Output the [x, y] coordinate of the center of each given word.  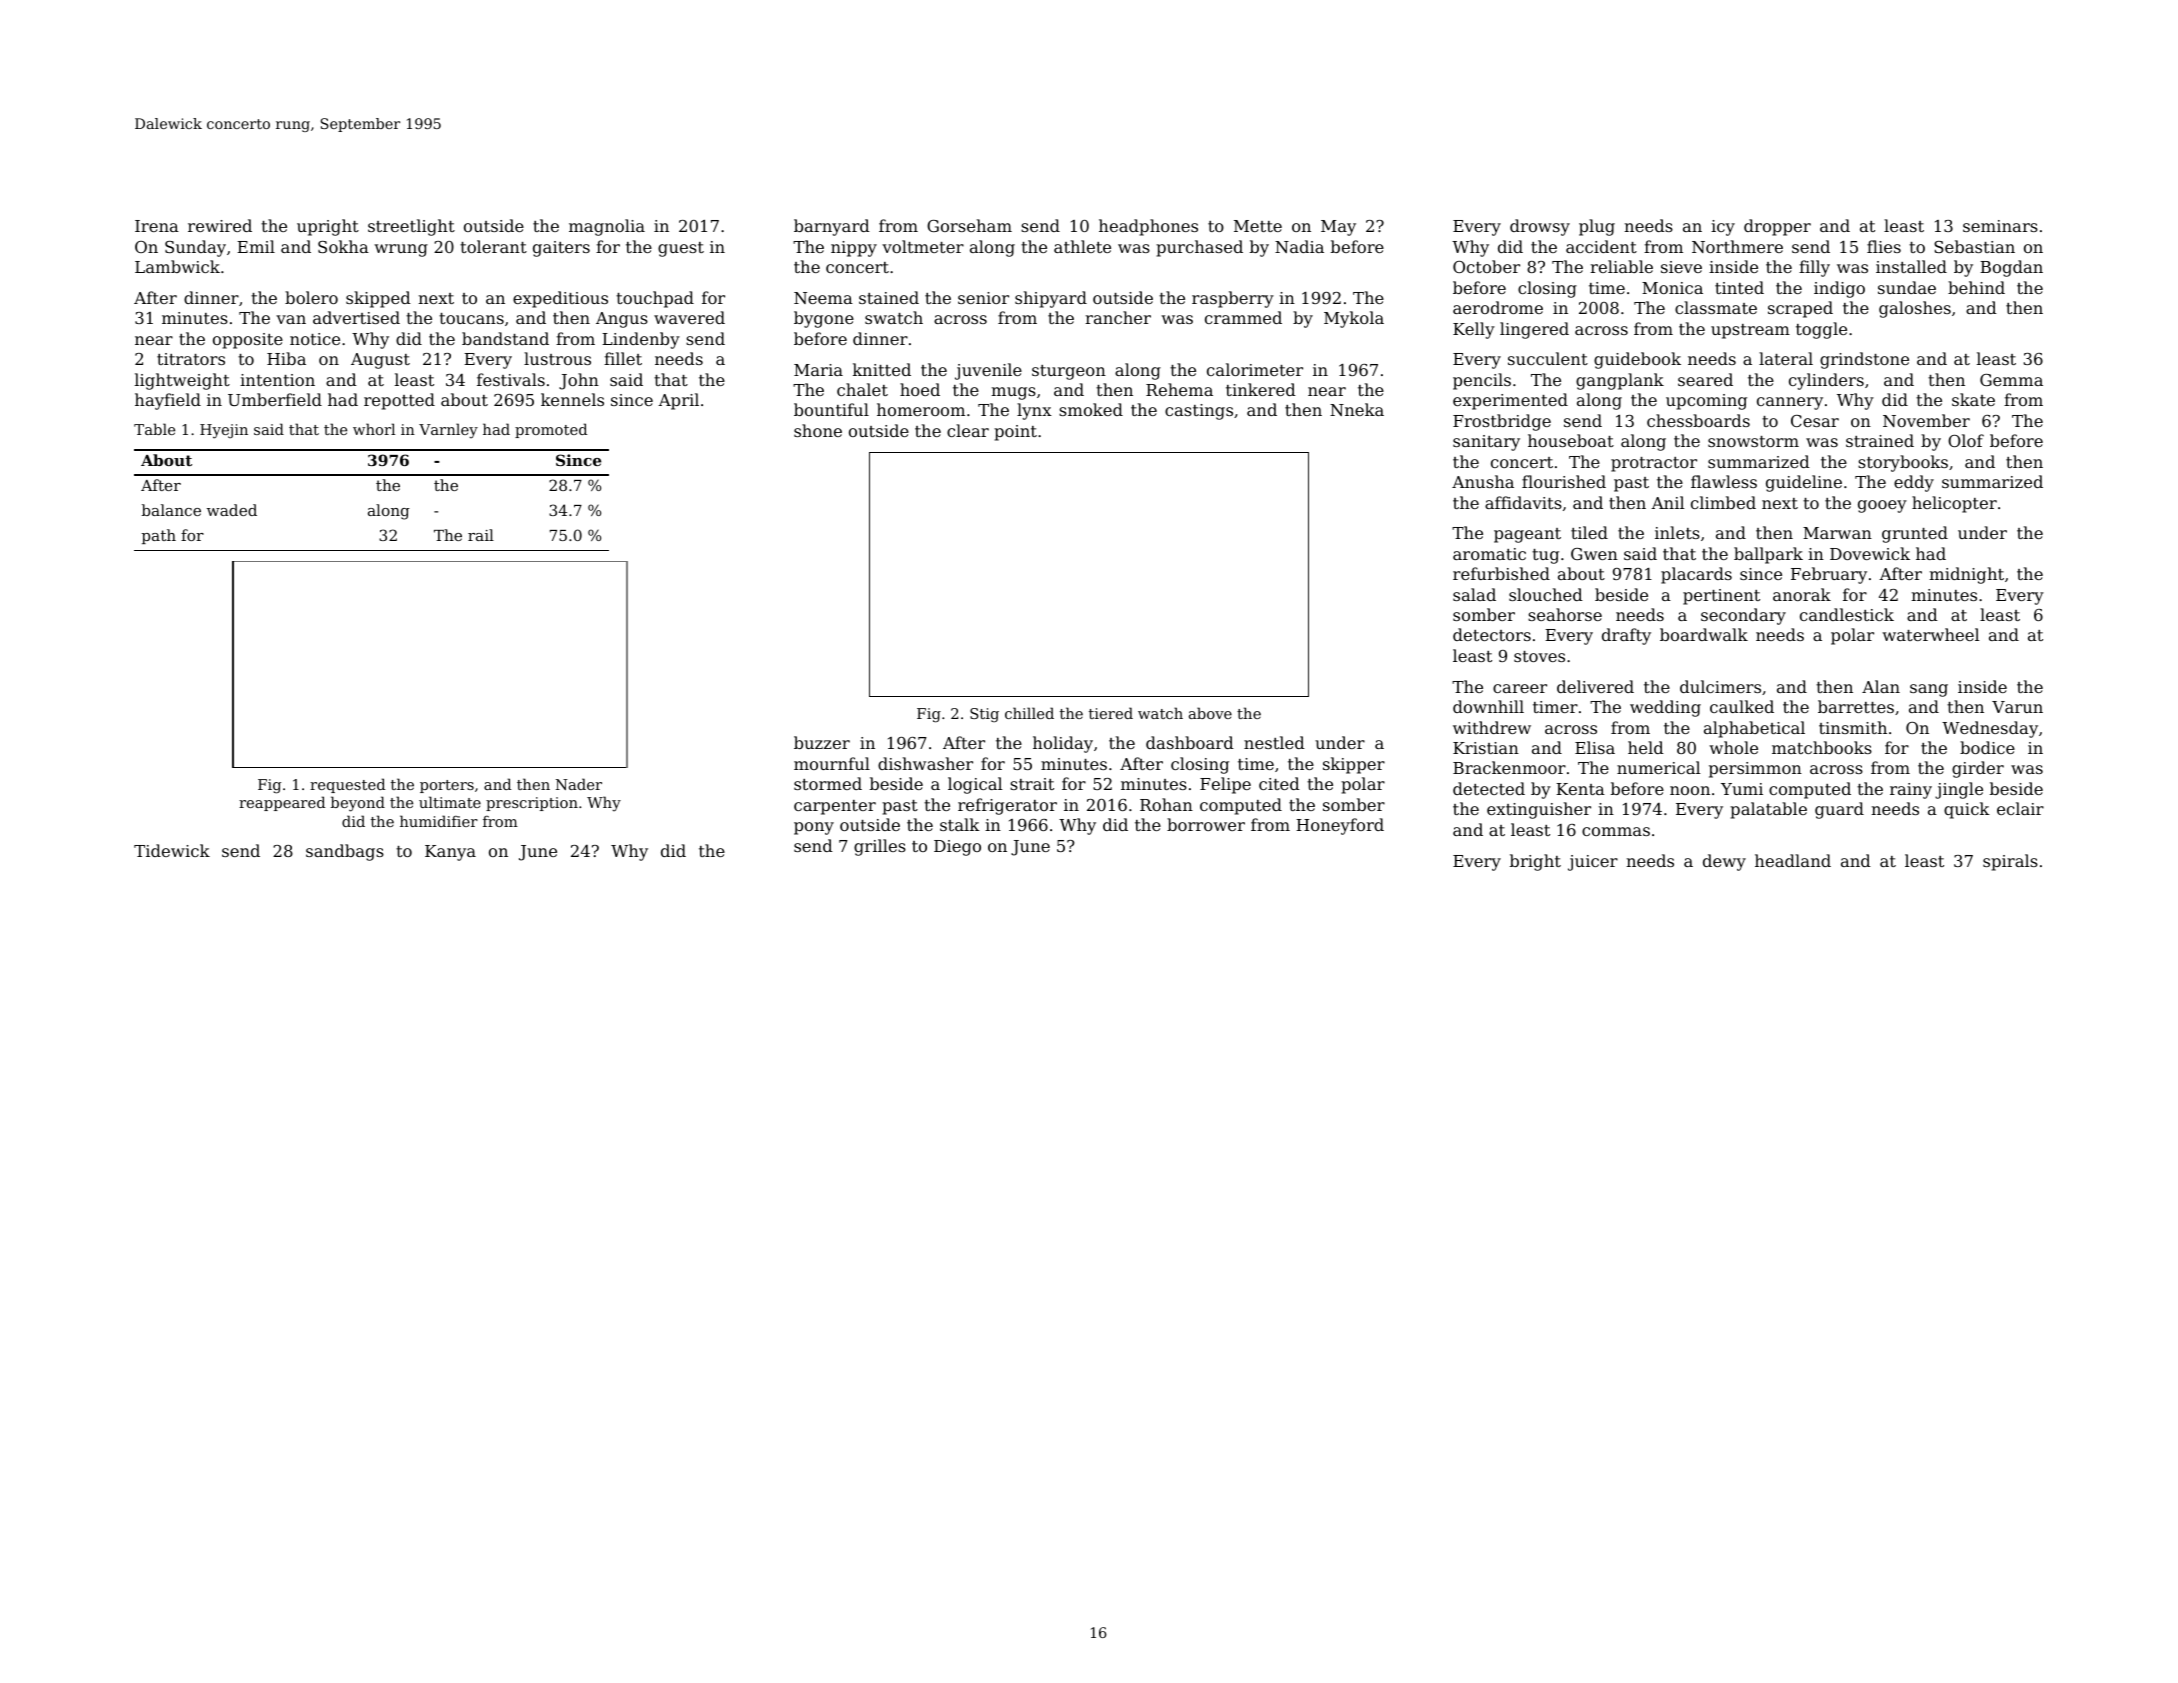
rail [481, 535]
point [1015, 433]
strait [1032, 784]
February [1829, 575]
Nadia [1299, 246]
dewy [1724, 862]
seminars [2000, 226]
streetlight [411, 227]
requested [347, 785]
